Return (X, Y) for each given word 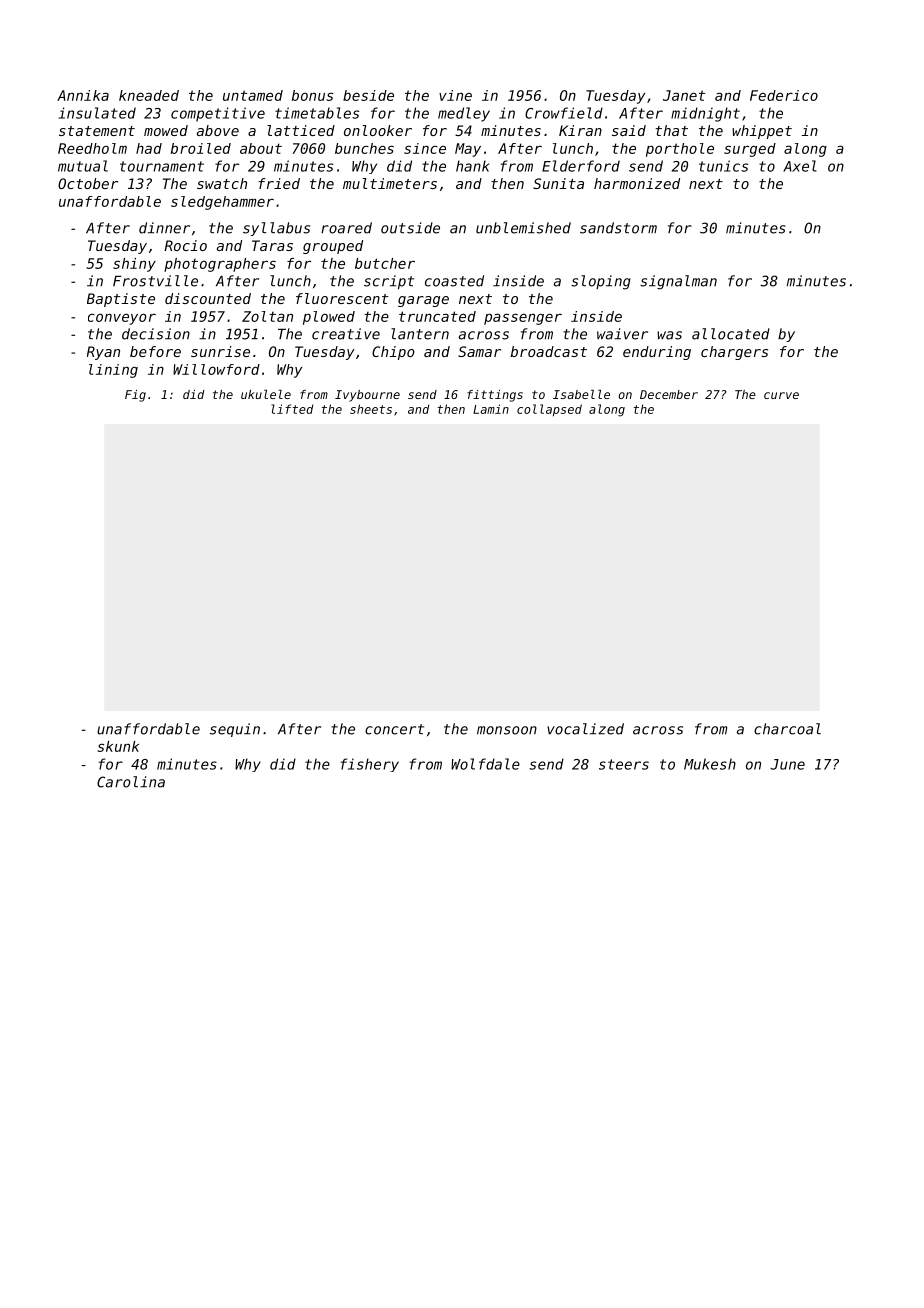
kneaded (149, 95)
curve (781, 395)
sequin (235, 730)
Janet (684, 95)
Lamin (491, 409)
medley (464, 114)
